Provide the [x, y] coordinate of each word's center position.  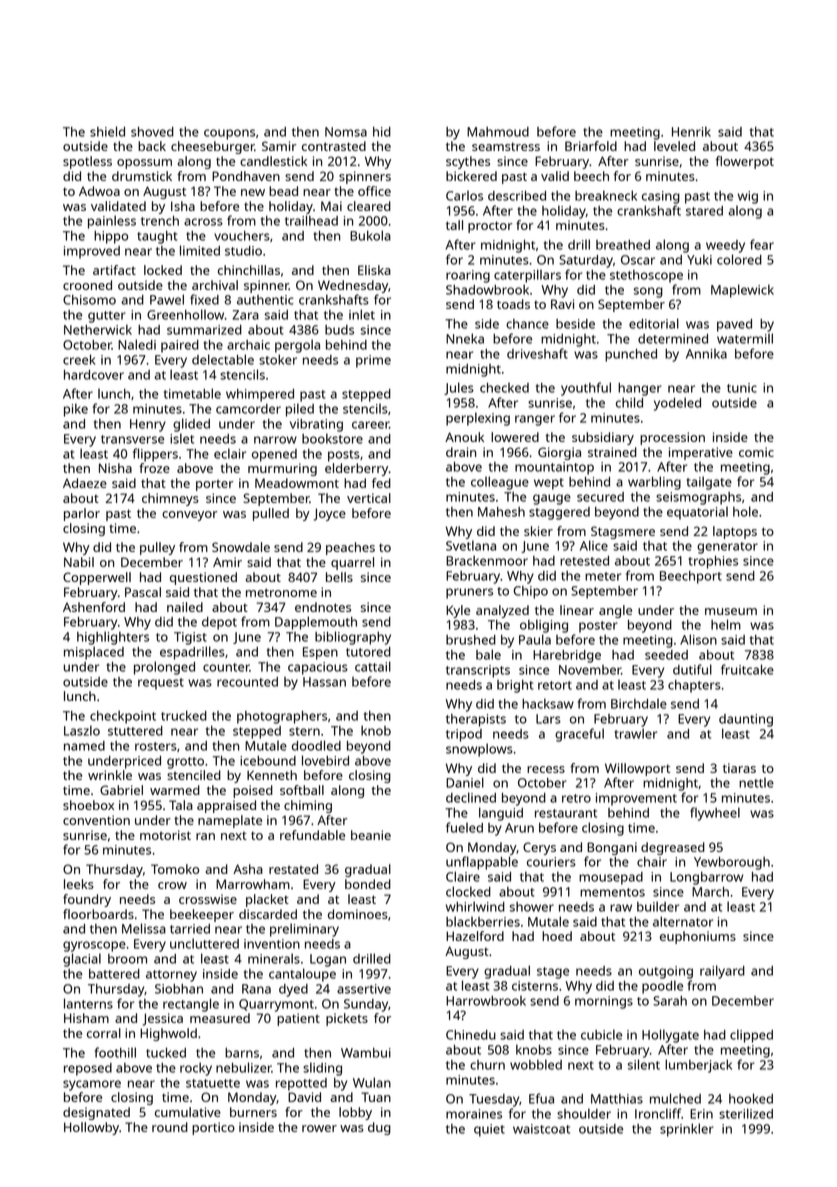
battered [114, 974]
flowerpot [745, 162]
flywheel [715, 814]
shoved [152, 132]
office [374, 191]
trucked [184, 715]
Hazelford [475, 936]
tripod [464, 735]
